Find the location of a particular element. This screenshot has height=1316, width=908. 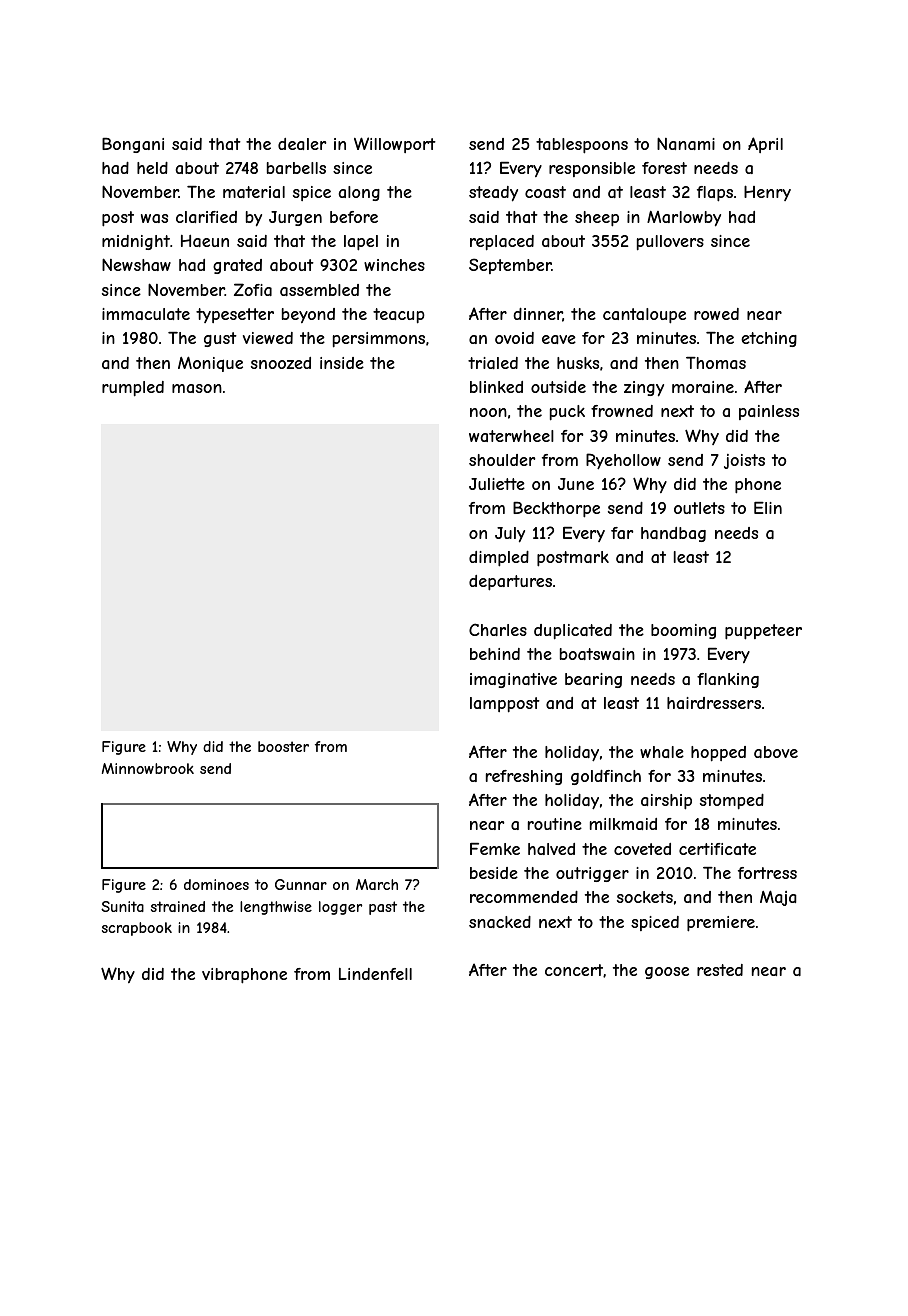

March is located at coordinates (377, 884).
